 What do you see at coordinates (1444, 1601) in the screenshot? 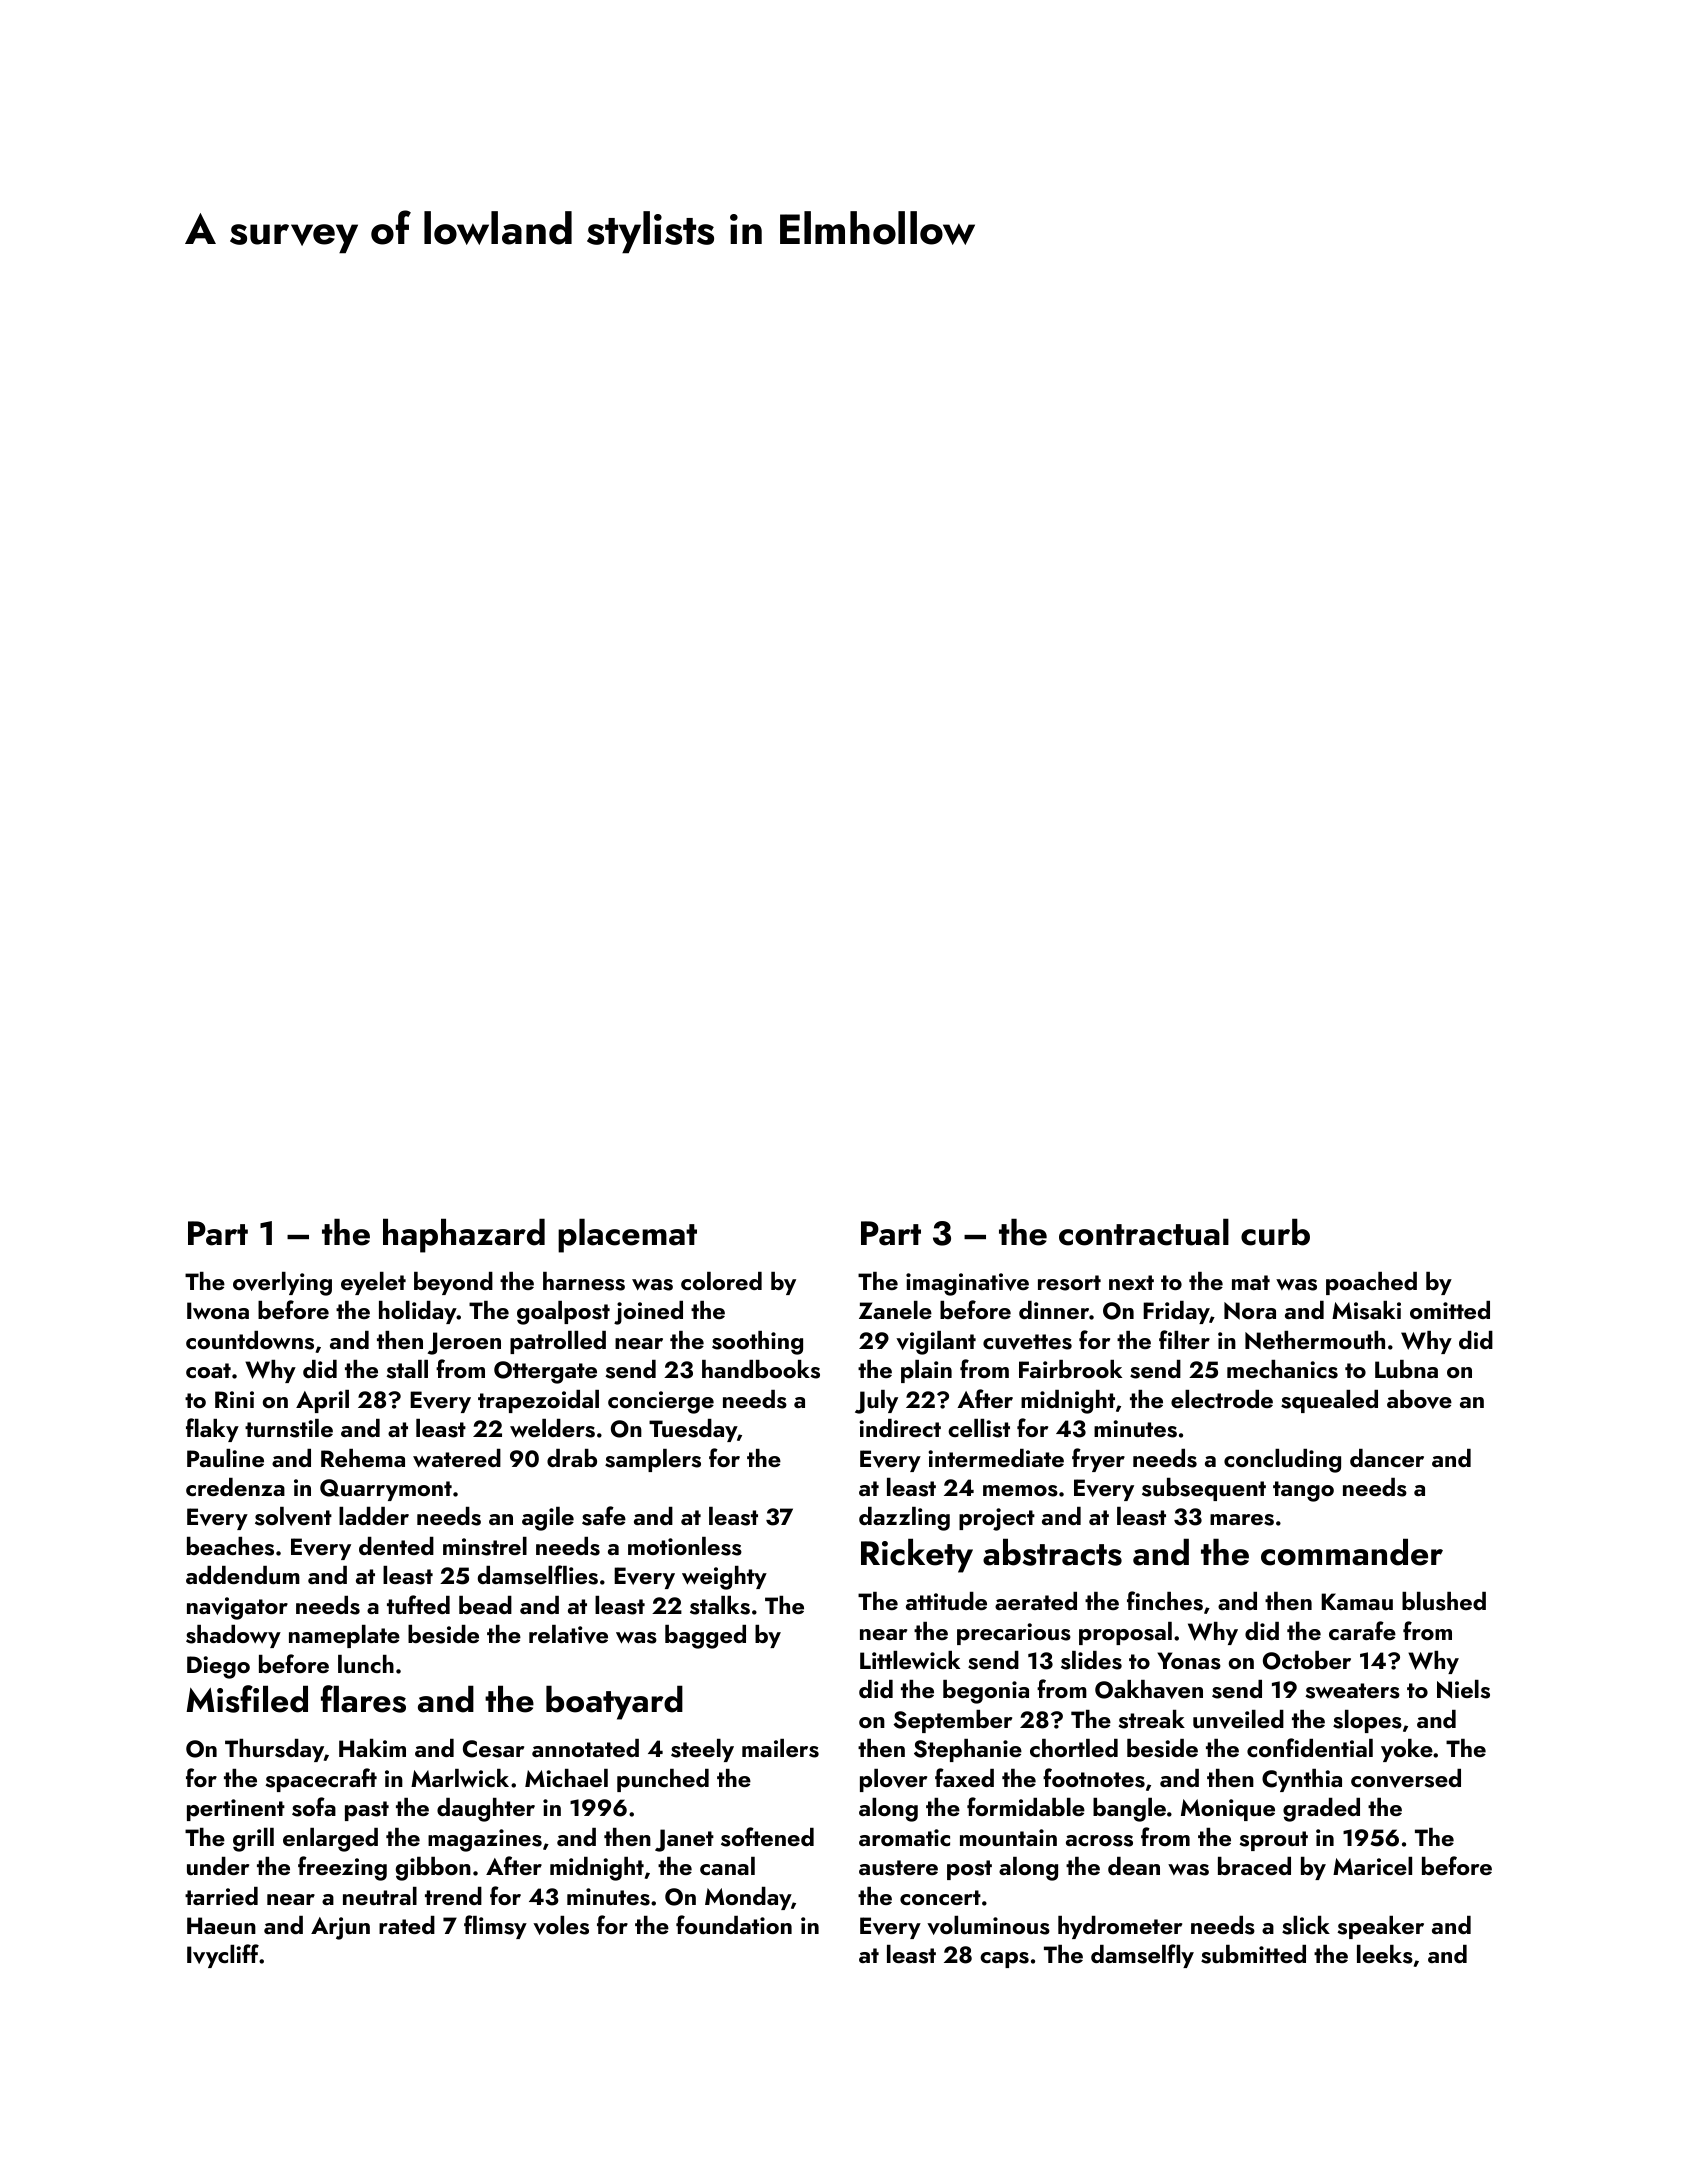
I see `blushed` at bounding box center [1444, 1601].
